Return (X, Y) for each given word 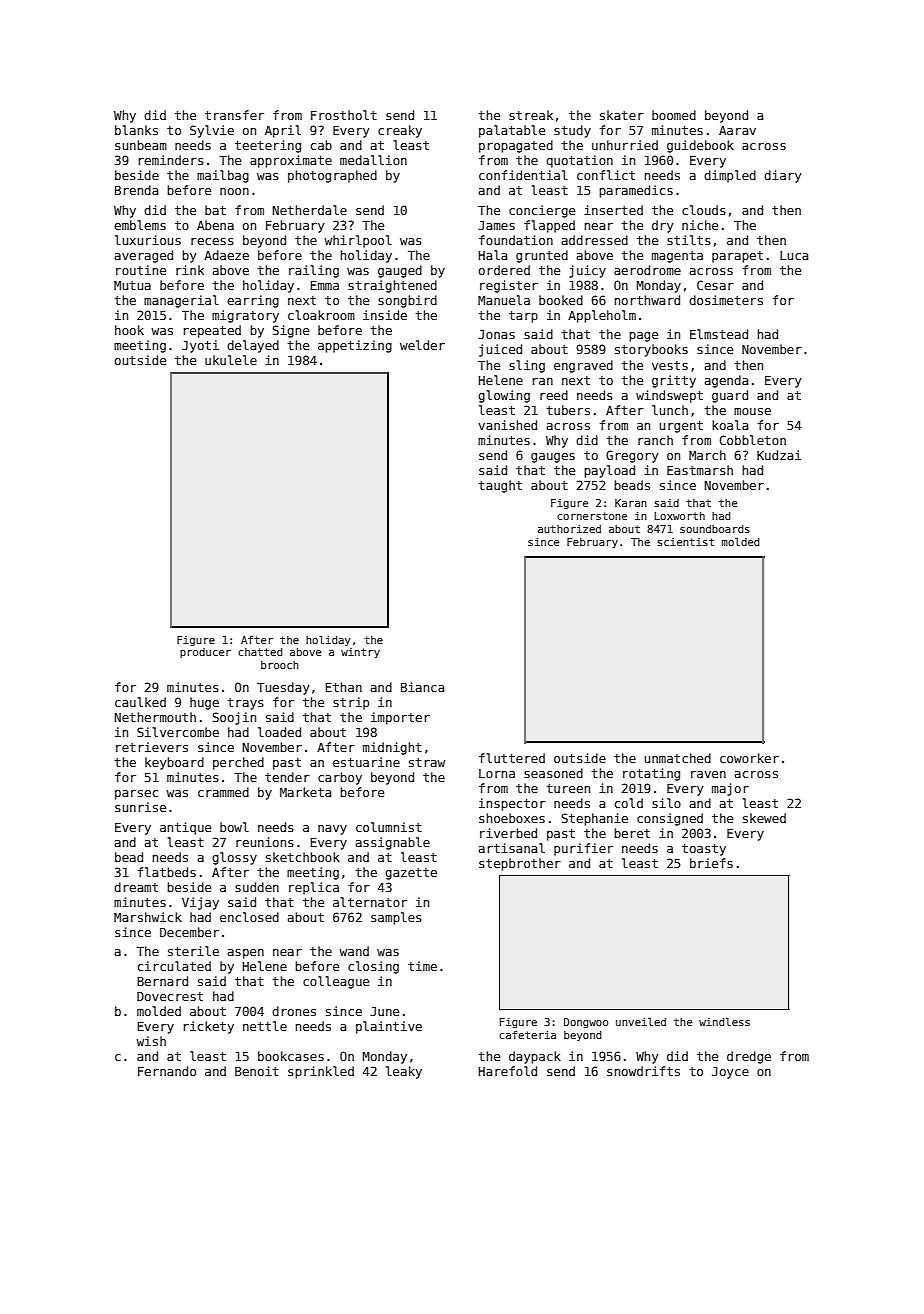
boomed (674, 115)
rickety (209, 1027)
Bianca (422, 687)
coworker (749, 758)
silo (666, 803)
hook (129, 330)
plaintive (389, 1027)
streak (531, 115)
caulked (140, 702)
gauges (553, 458)
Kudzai (779, 455)
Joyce (730, 1073)
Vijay (200, 903)
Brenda (136, 190)
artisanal (512, 848)
